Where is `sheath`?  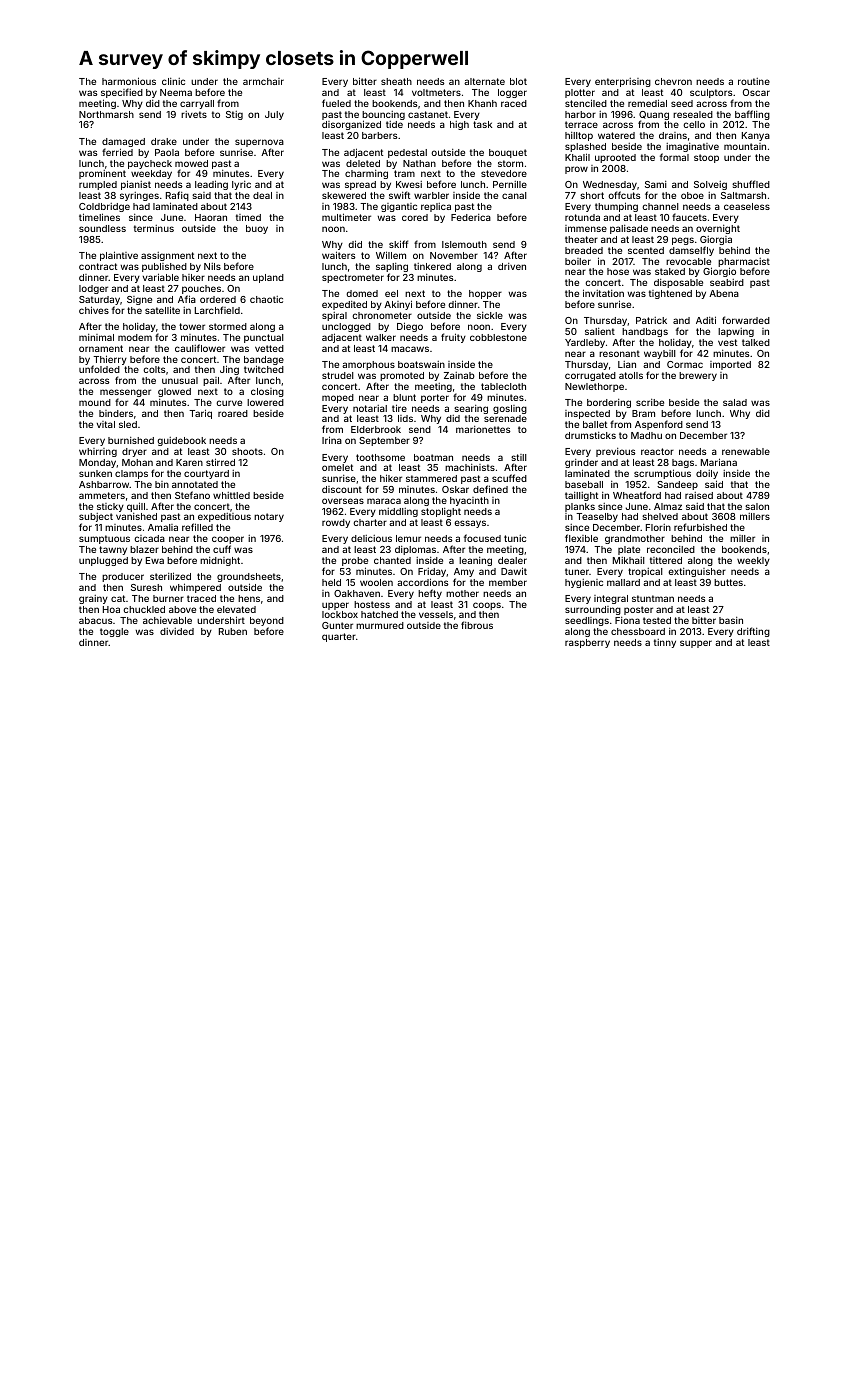 sheath is located at coordinates (396, 81).
